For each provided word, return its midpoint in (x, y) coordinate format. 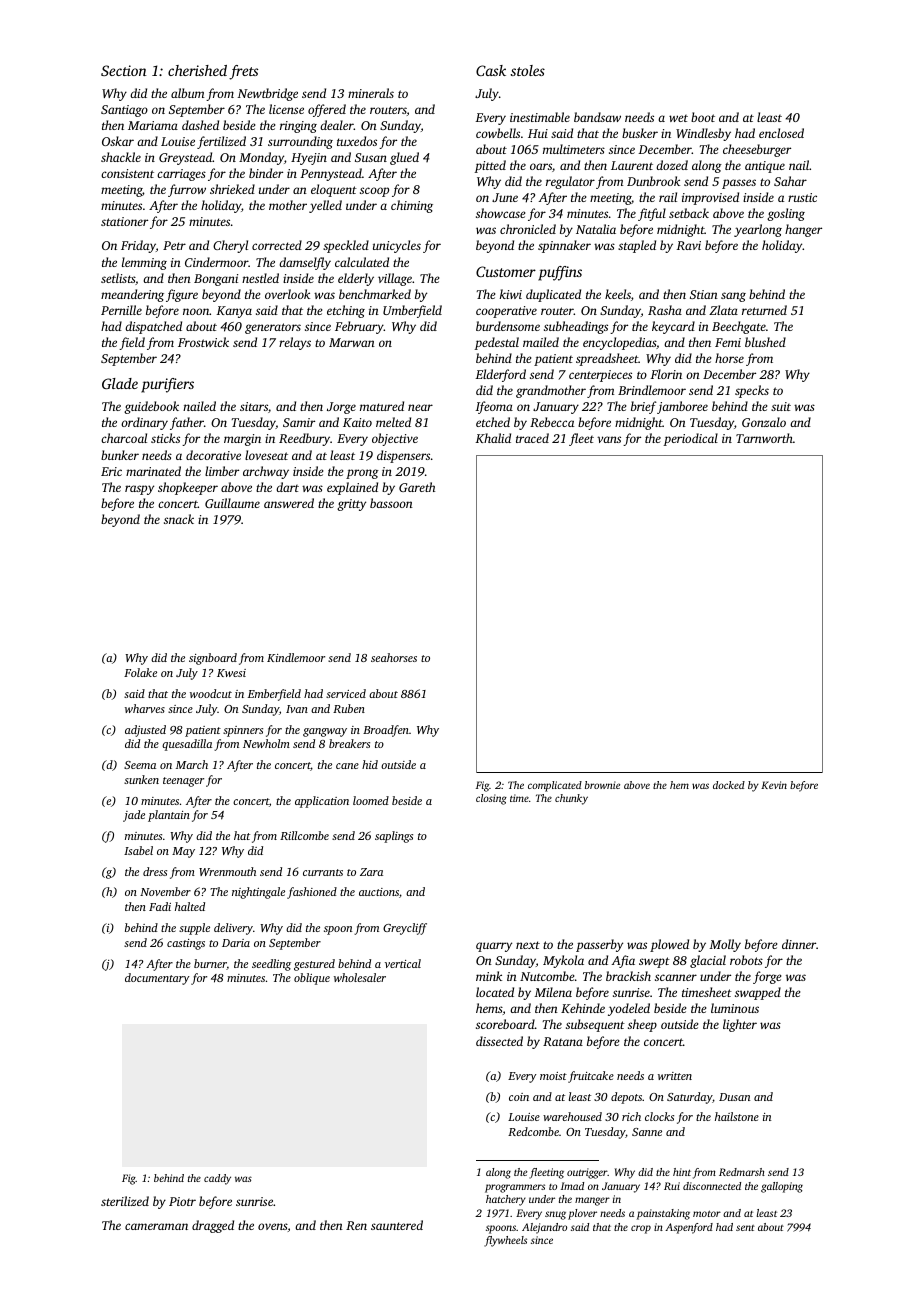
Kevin (774, 785)
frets (243, 72)
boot (703, 117)
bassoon (391, 503)
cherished (197, 70)
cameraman (156, 1226)
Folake (140, 672)
